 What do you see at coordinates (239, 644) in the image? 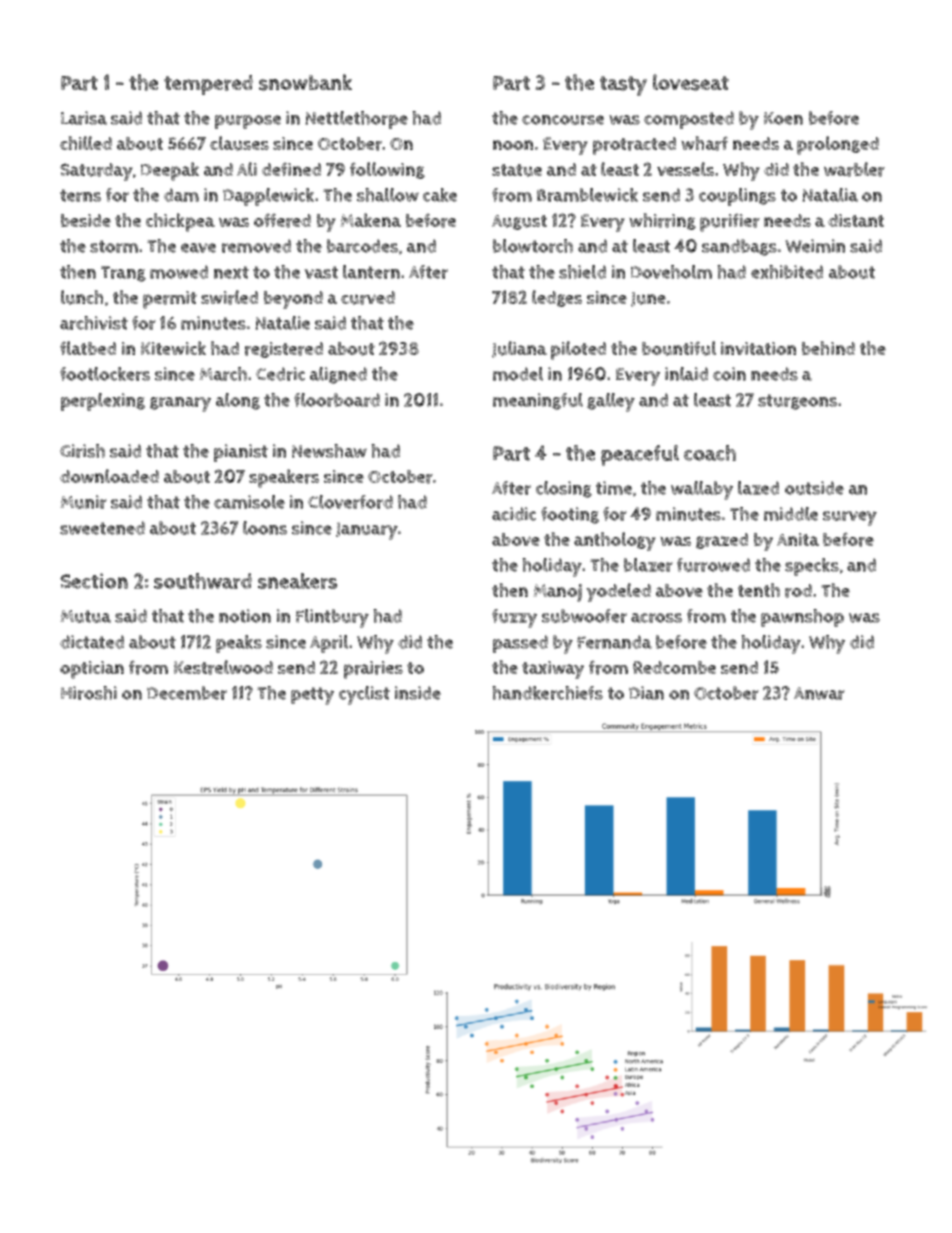
I see `peaks` at bounding box center [239, 644].
